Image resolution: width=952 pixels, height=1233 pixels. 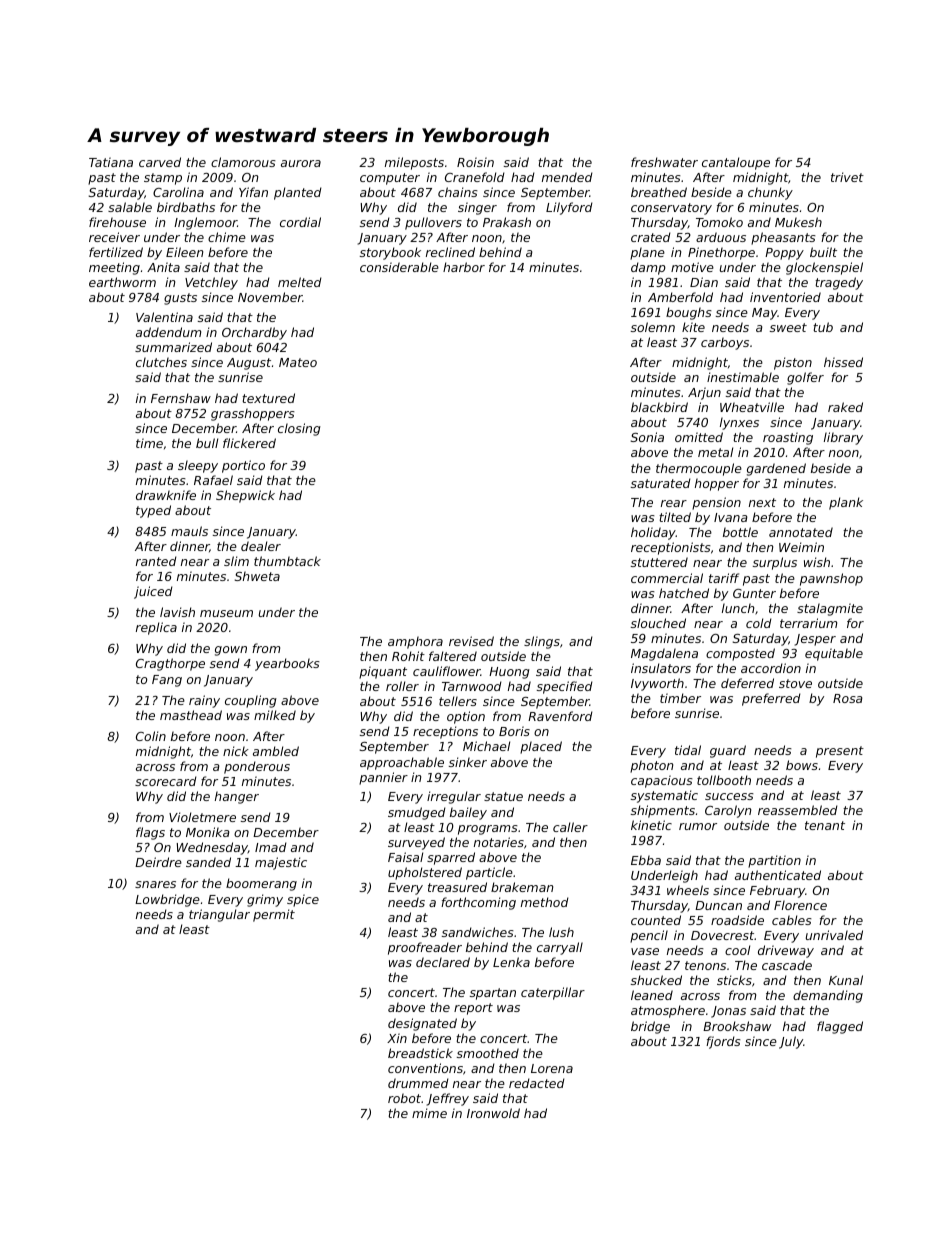 I want to click on robot, so click(x=404, y=1098).
